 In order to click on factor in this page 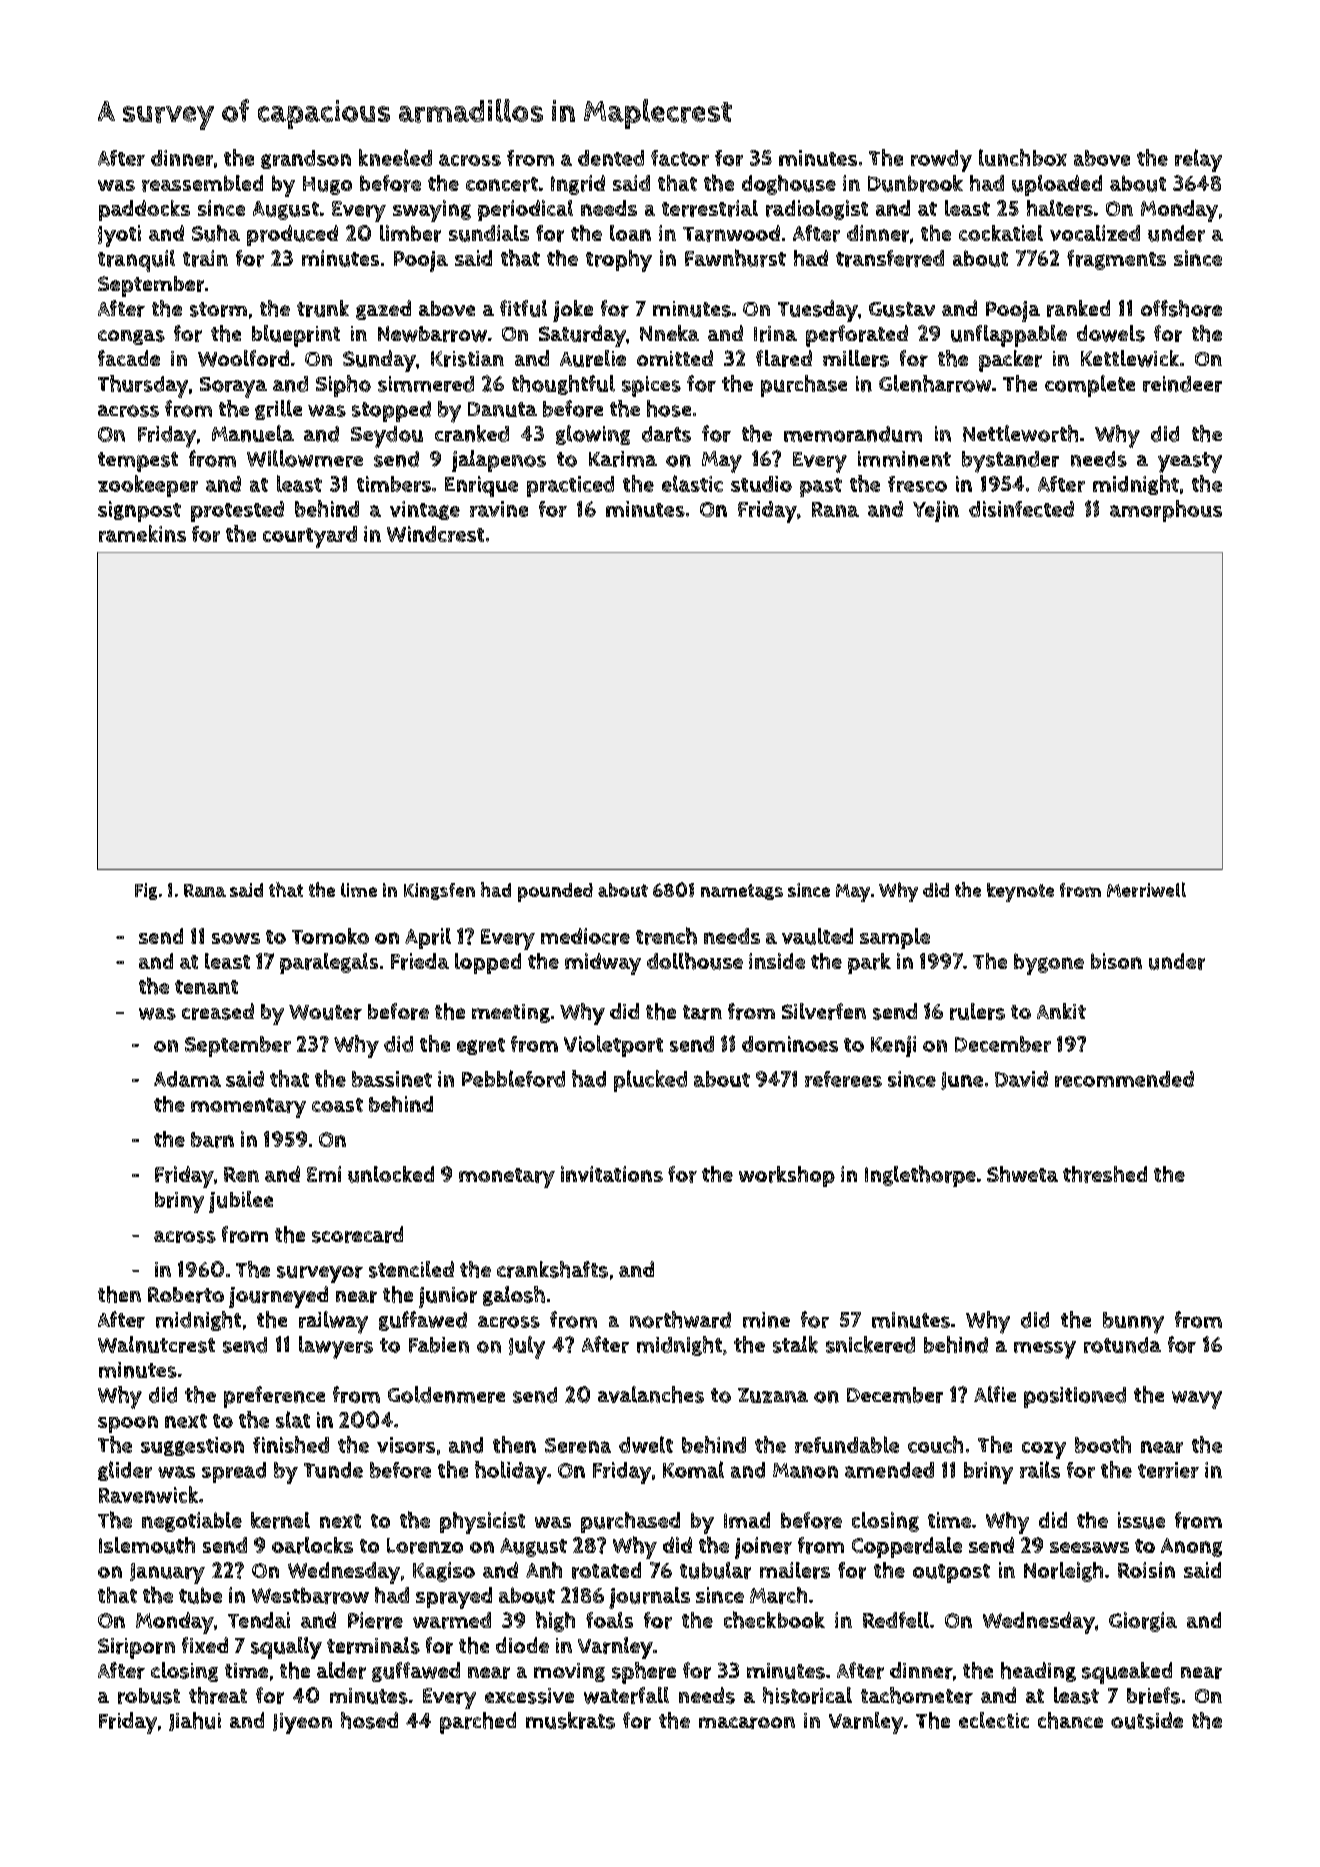, I will do `click(680, 158)`.
